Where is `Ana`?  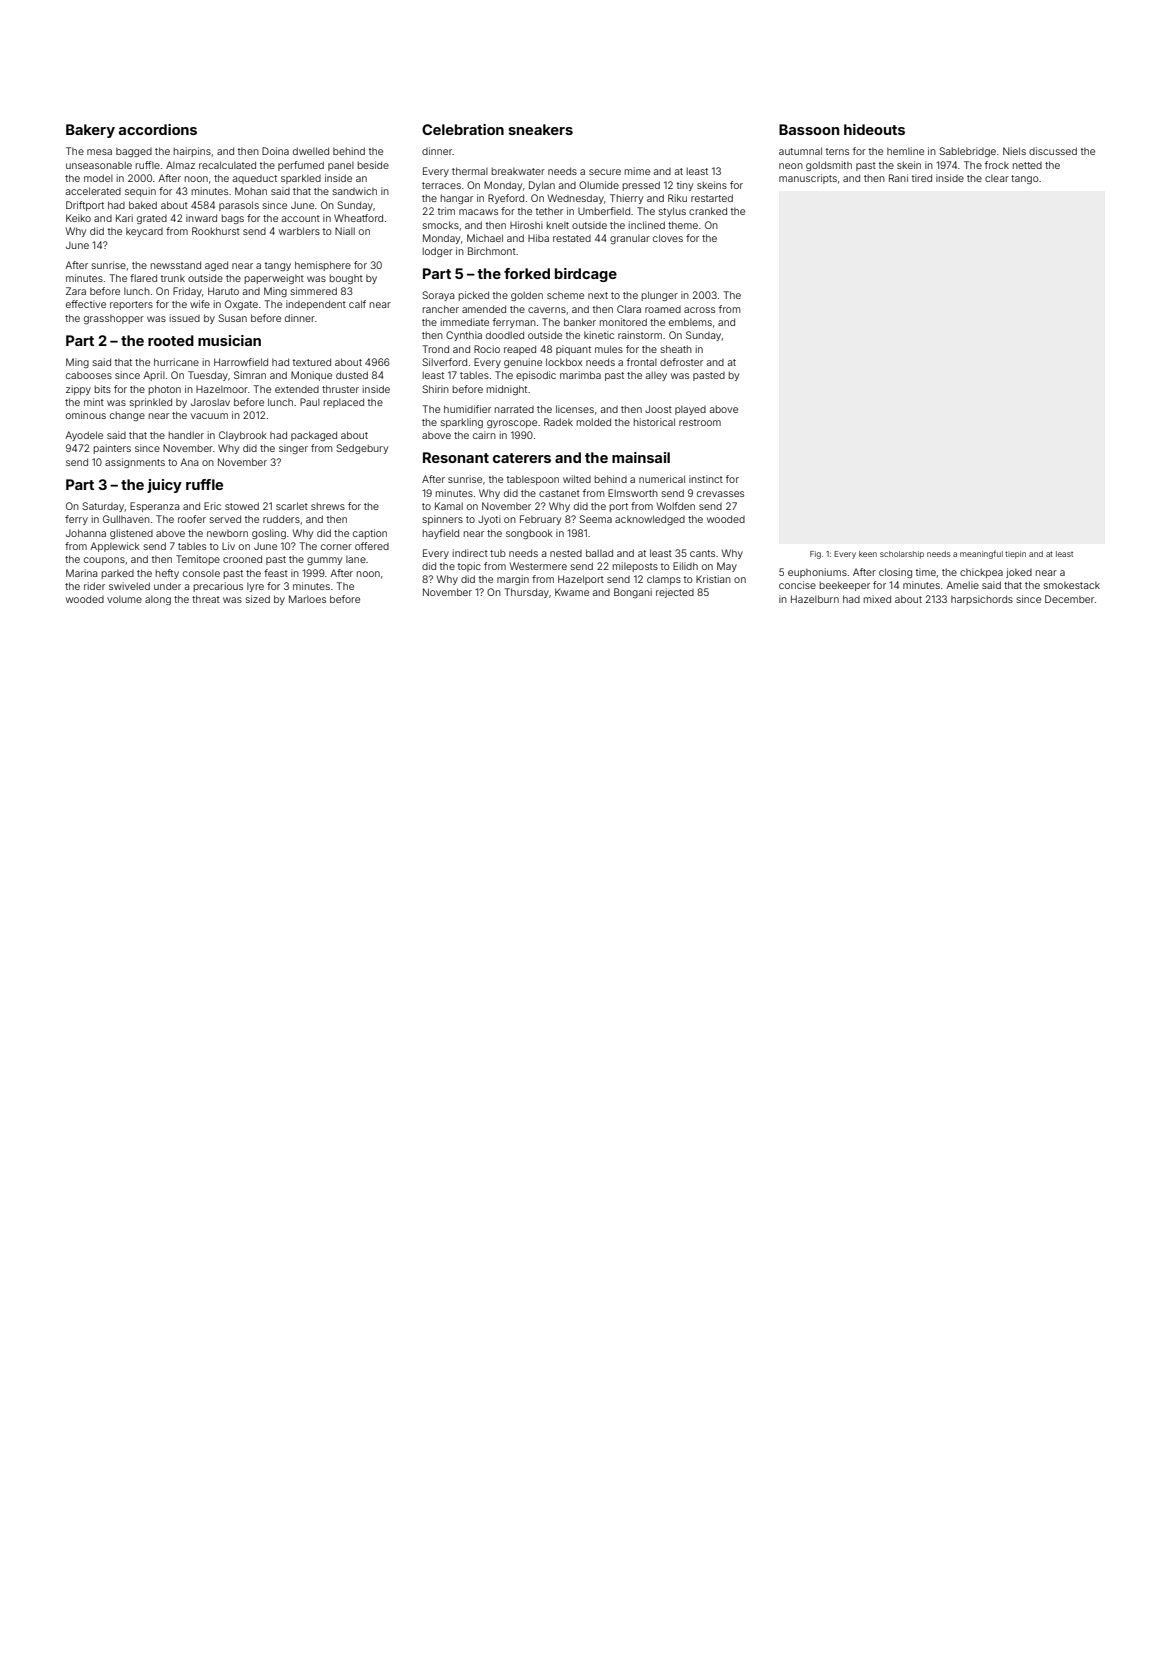
Ana is located at coordinates (189, 462).
